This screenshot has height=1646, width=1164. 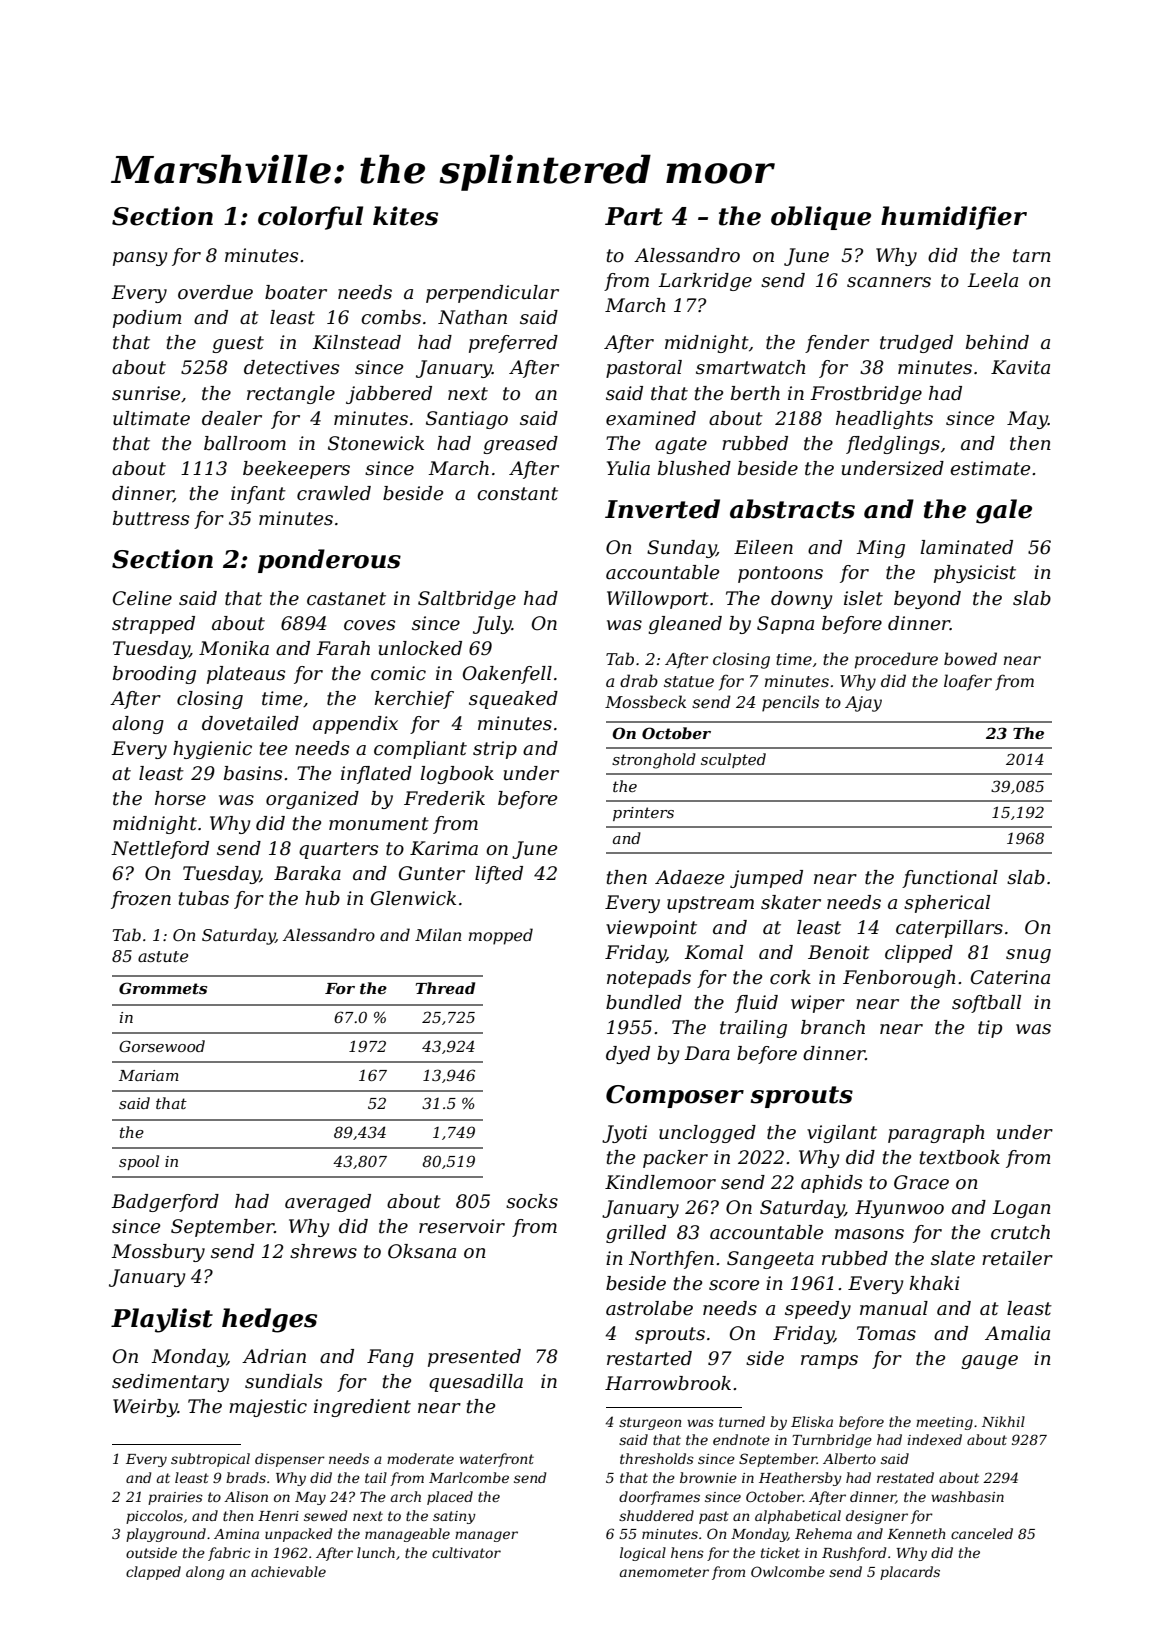 I want to click on hygienic, so click(x=212, y=750).
